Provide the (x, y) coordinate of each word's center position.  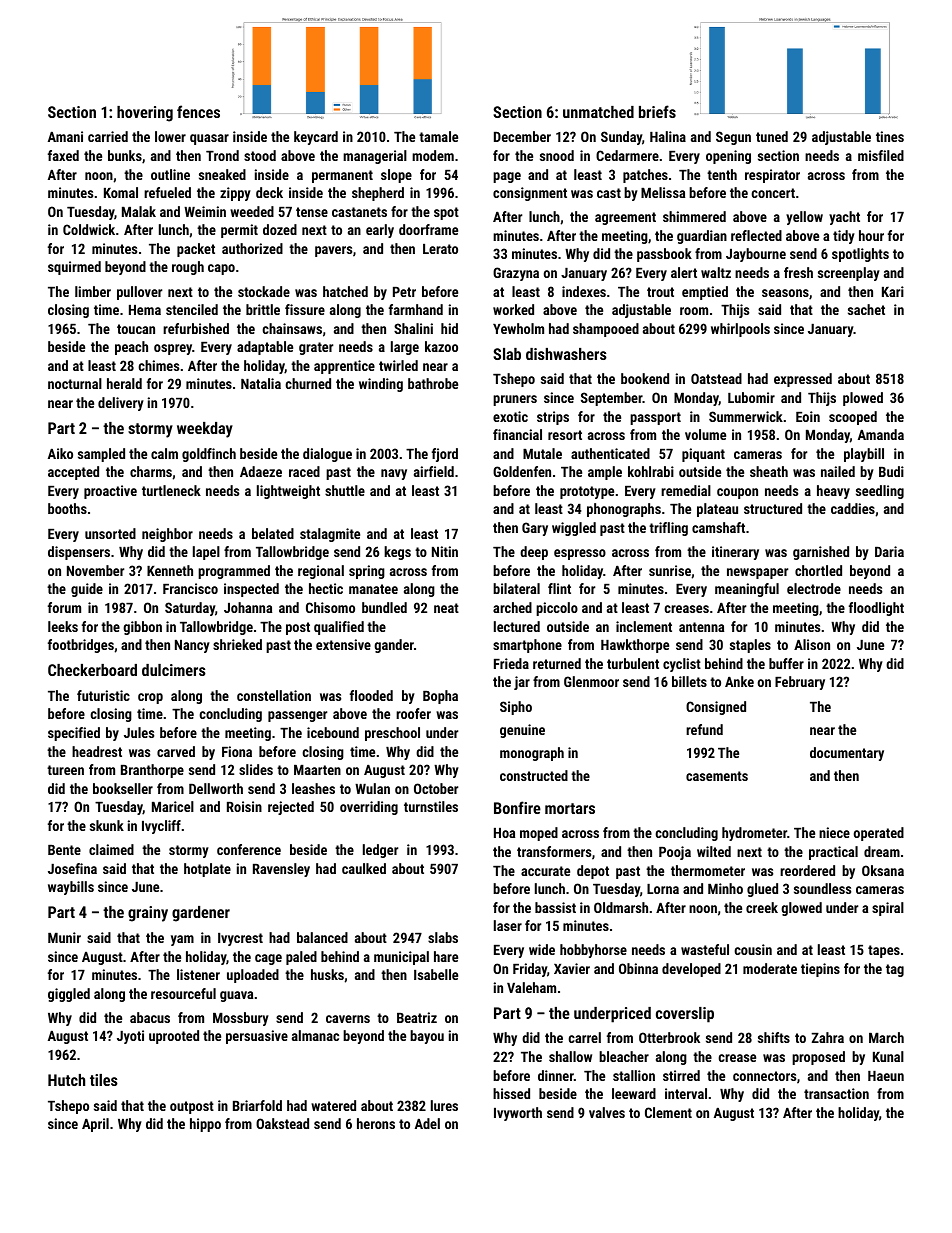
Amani (65, 136)
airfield (434, 471)
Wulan (372, 788)
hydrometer (754, 834)
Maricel (173, 806)
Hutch (66, 1080)
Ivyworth (518, 1114)
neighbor (167, 535)
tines (890, 136)
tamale (438, 136)
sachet (866, 309)
